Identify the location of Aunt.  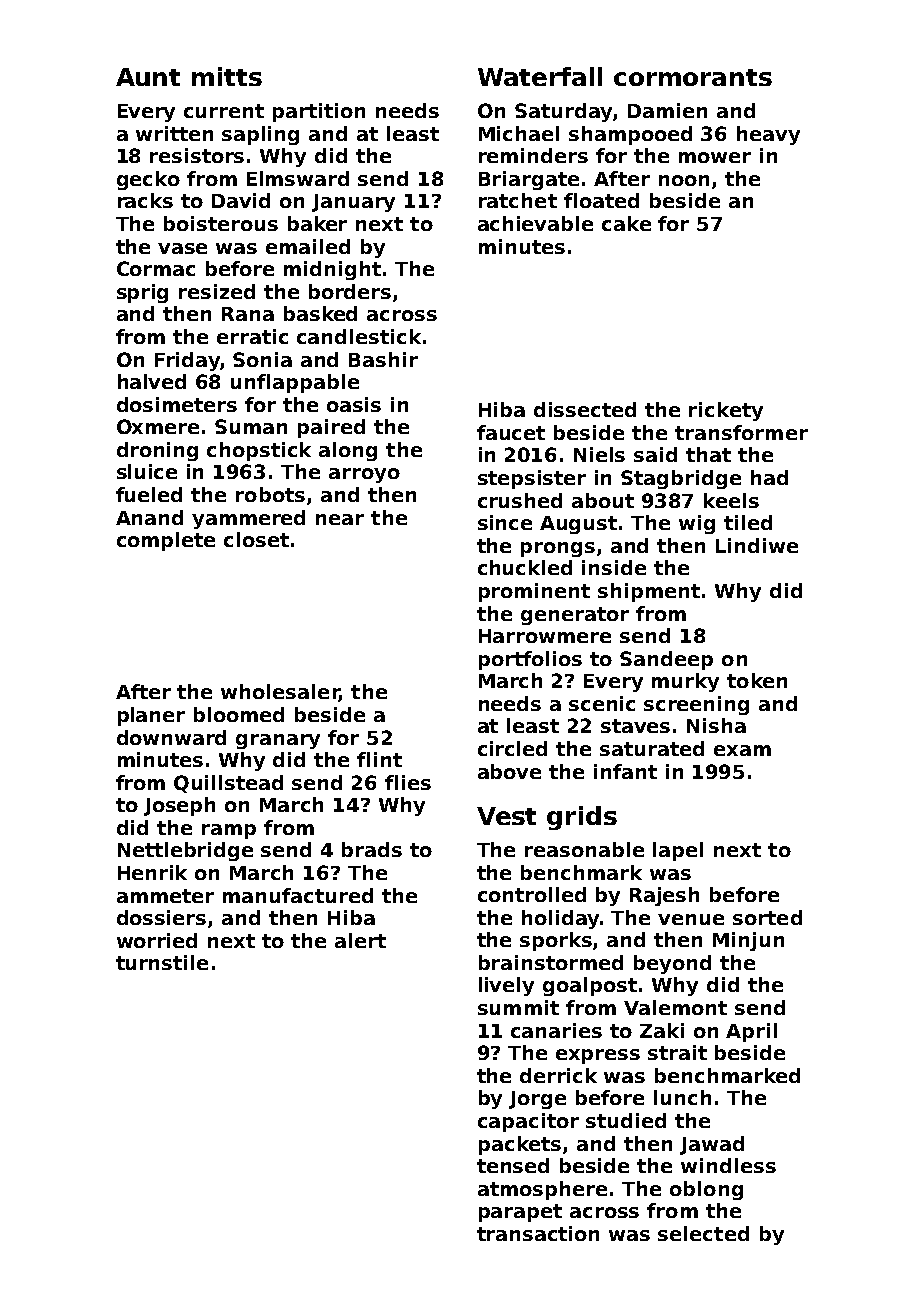
(148, 77).
